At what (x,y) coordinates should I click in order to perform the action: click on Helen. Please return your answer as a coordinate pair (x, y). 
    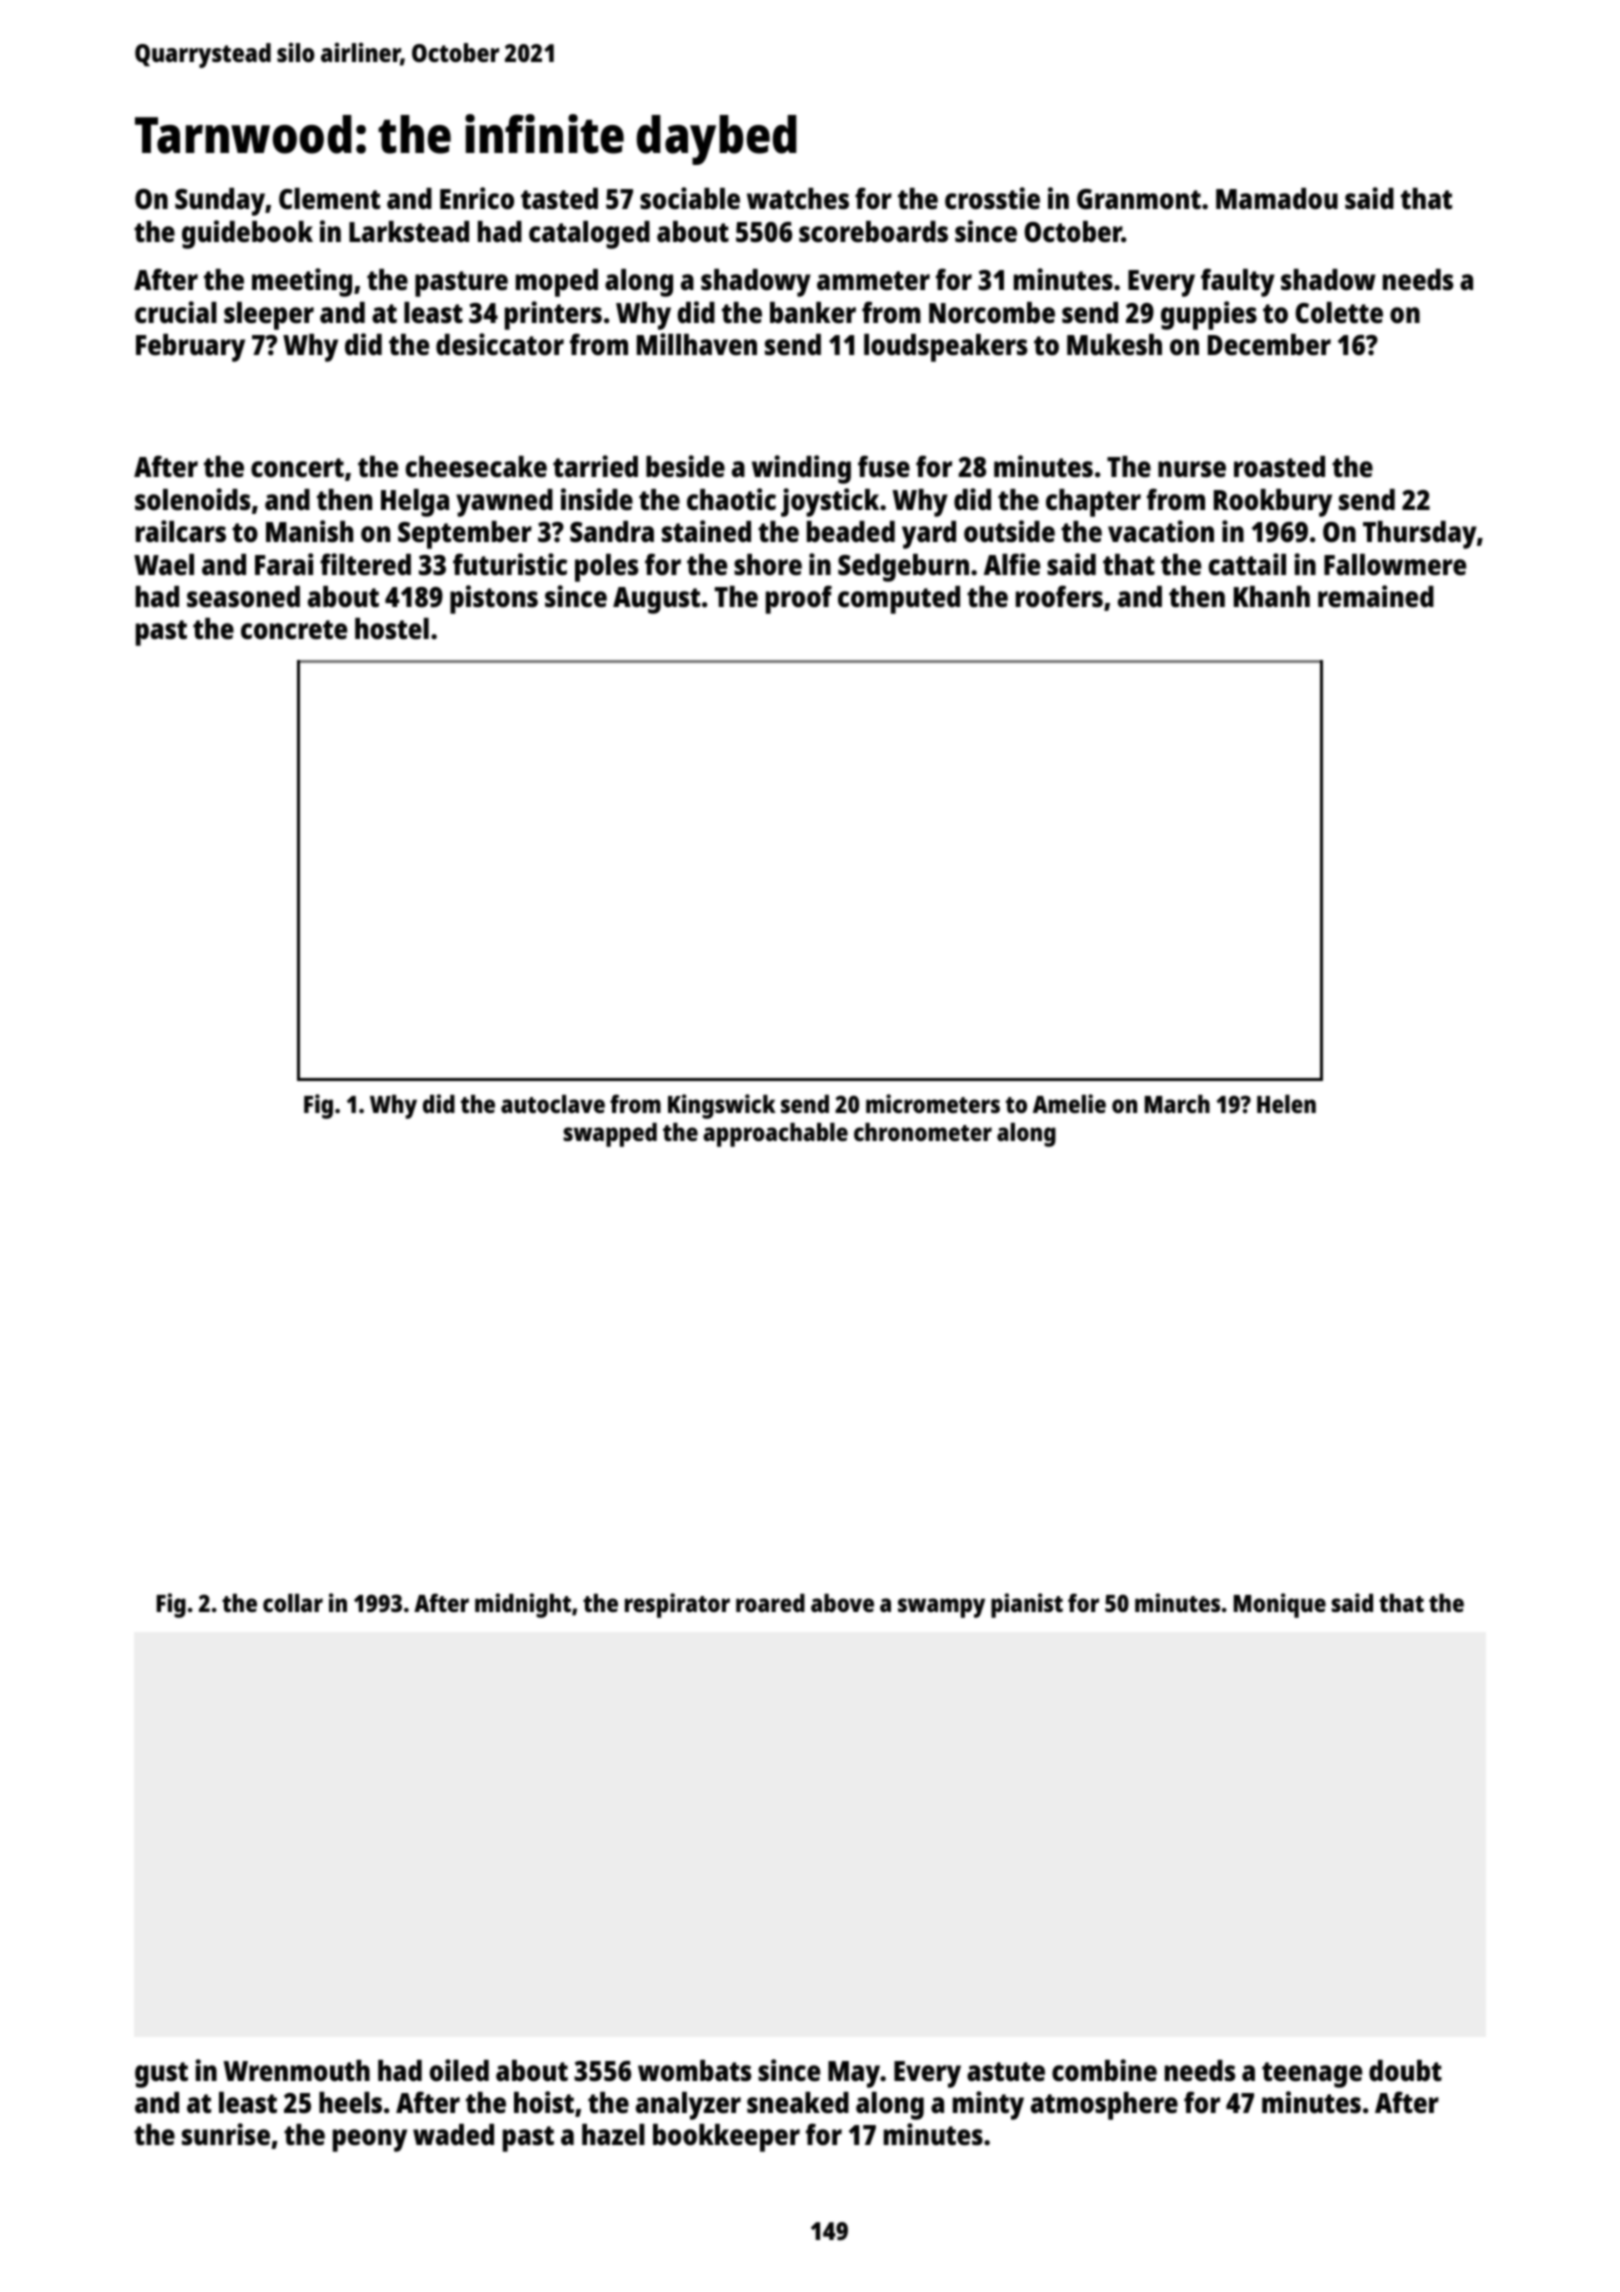
    Looking at the image, I should click on (1286, 1104).
